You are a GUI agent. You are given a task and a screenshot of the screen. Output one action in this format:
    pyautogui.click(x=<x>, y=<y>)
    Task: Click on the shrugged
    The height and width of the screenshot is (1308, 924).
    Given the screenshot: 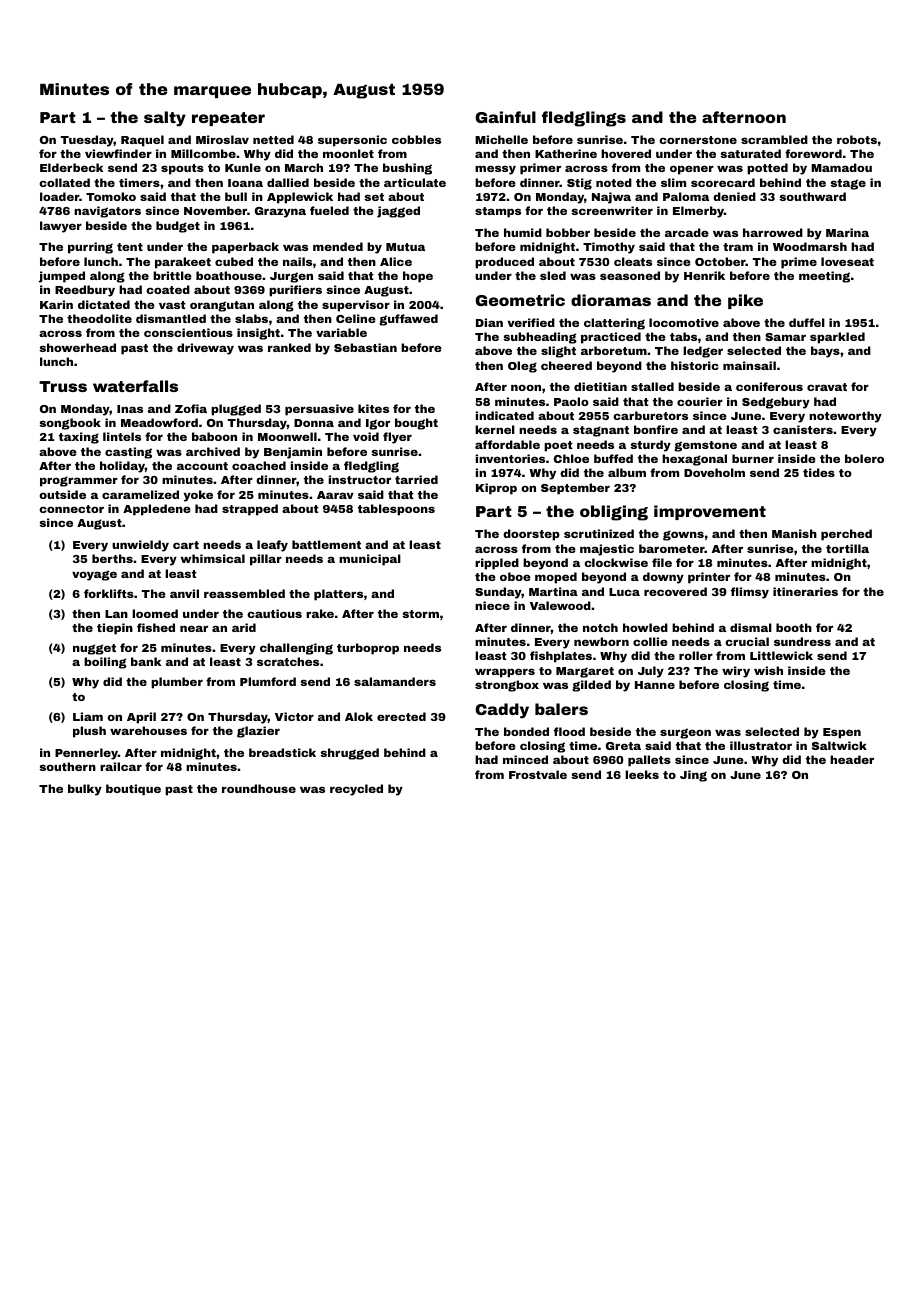 What is the action you would take?
    pyautogui.click(x=349, y=754)
